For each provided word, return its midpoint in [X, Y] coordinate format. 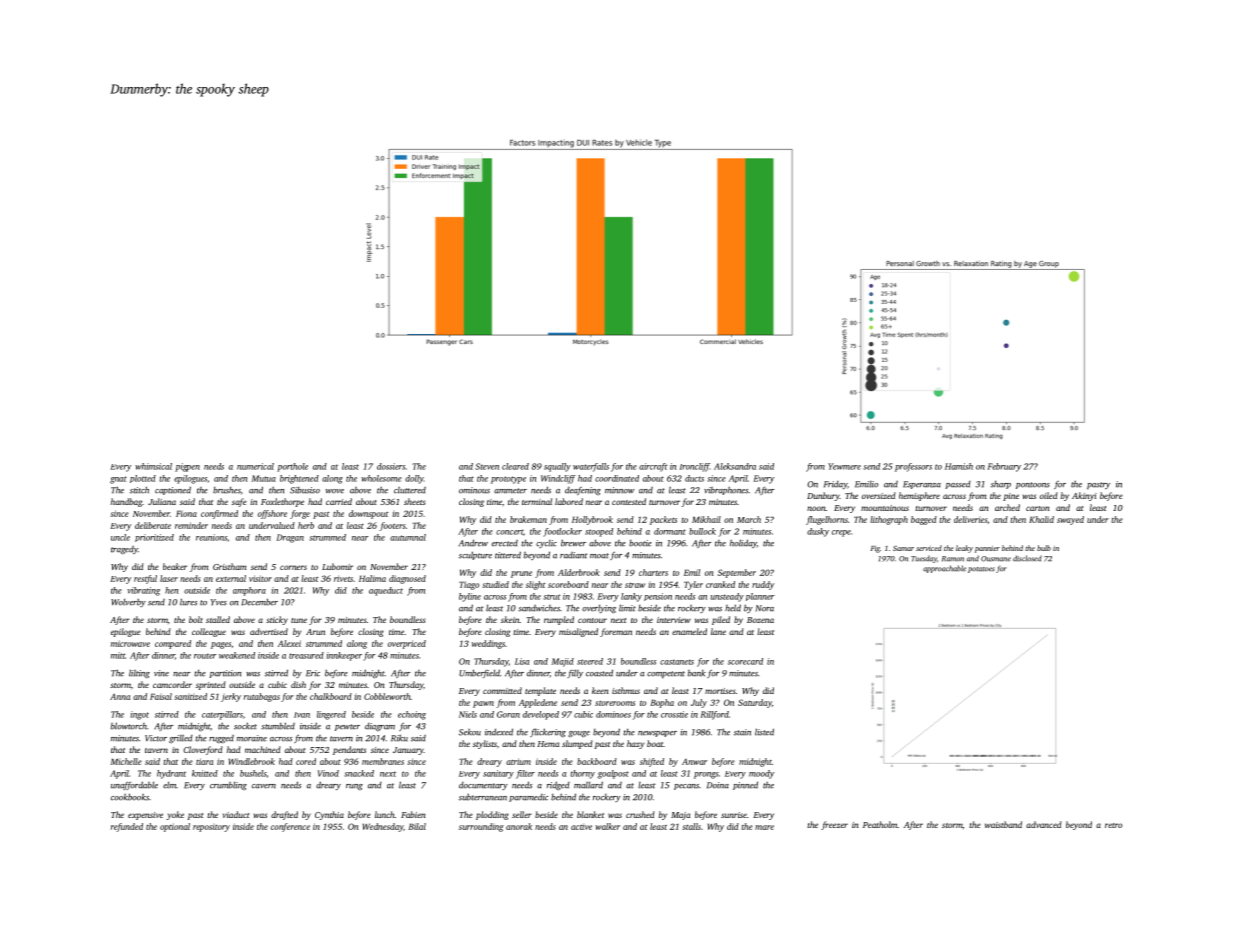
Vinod [328, 773]
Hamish [959, 466]
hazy [635, 744]
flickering [548, 732]
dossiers [391, 466]
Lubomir [337, 566]
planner [760, 597]
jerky [231, 697]
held [733, 608]
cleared [515, 466]
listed [764, 732]
